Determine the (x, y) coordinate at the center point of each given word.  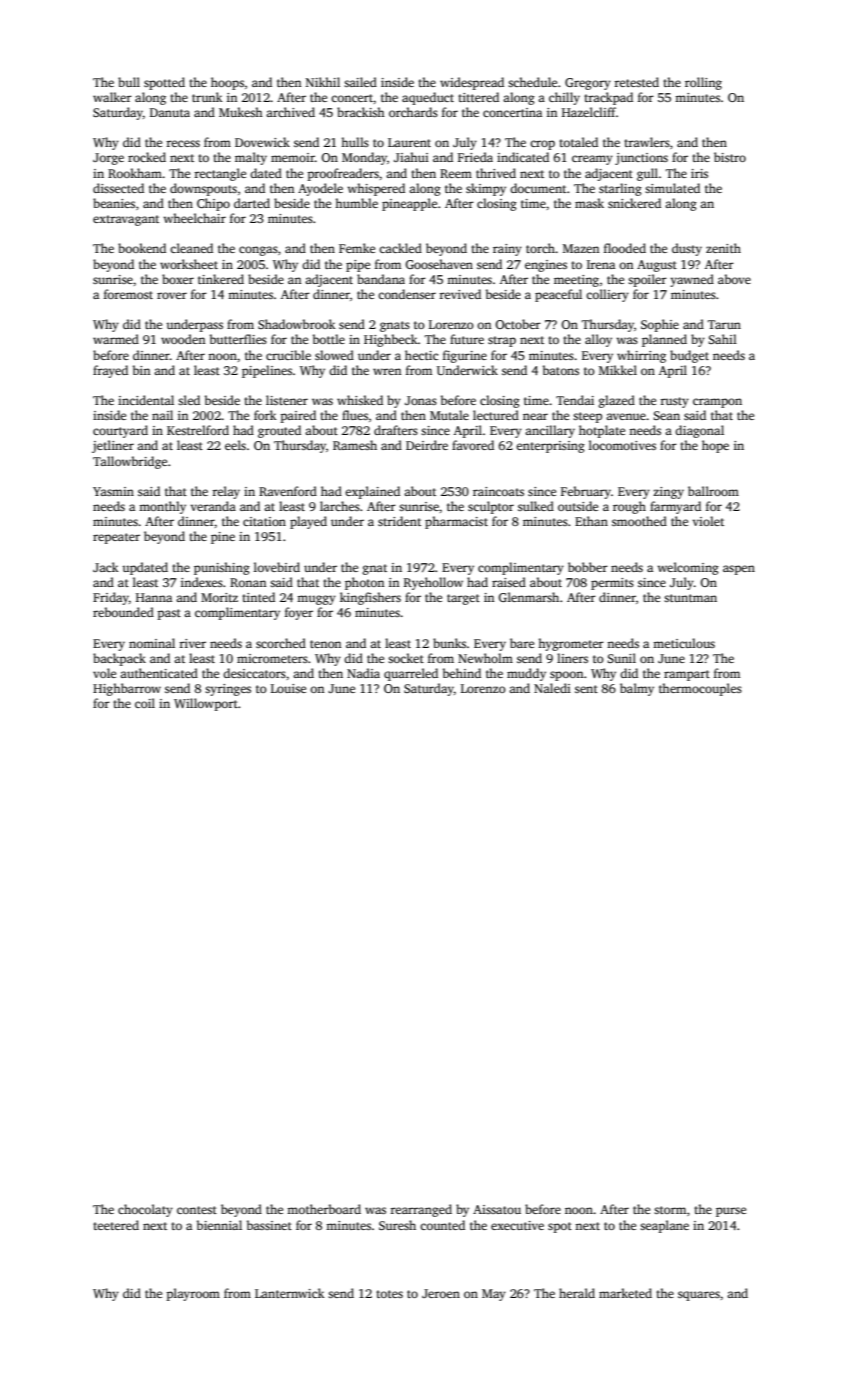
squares (699, 1296)
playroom (193, 1294)
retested (636, 82)
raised (509, 582)
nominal (152, 643)
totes (389, 1294)
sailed (360, 82)
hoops (227, 83)
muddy (526, 674)
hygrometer (571, 644)
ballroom (713, 491)
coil (145, 703)
